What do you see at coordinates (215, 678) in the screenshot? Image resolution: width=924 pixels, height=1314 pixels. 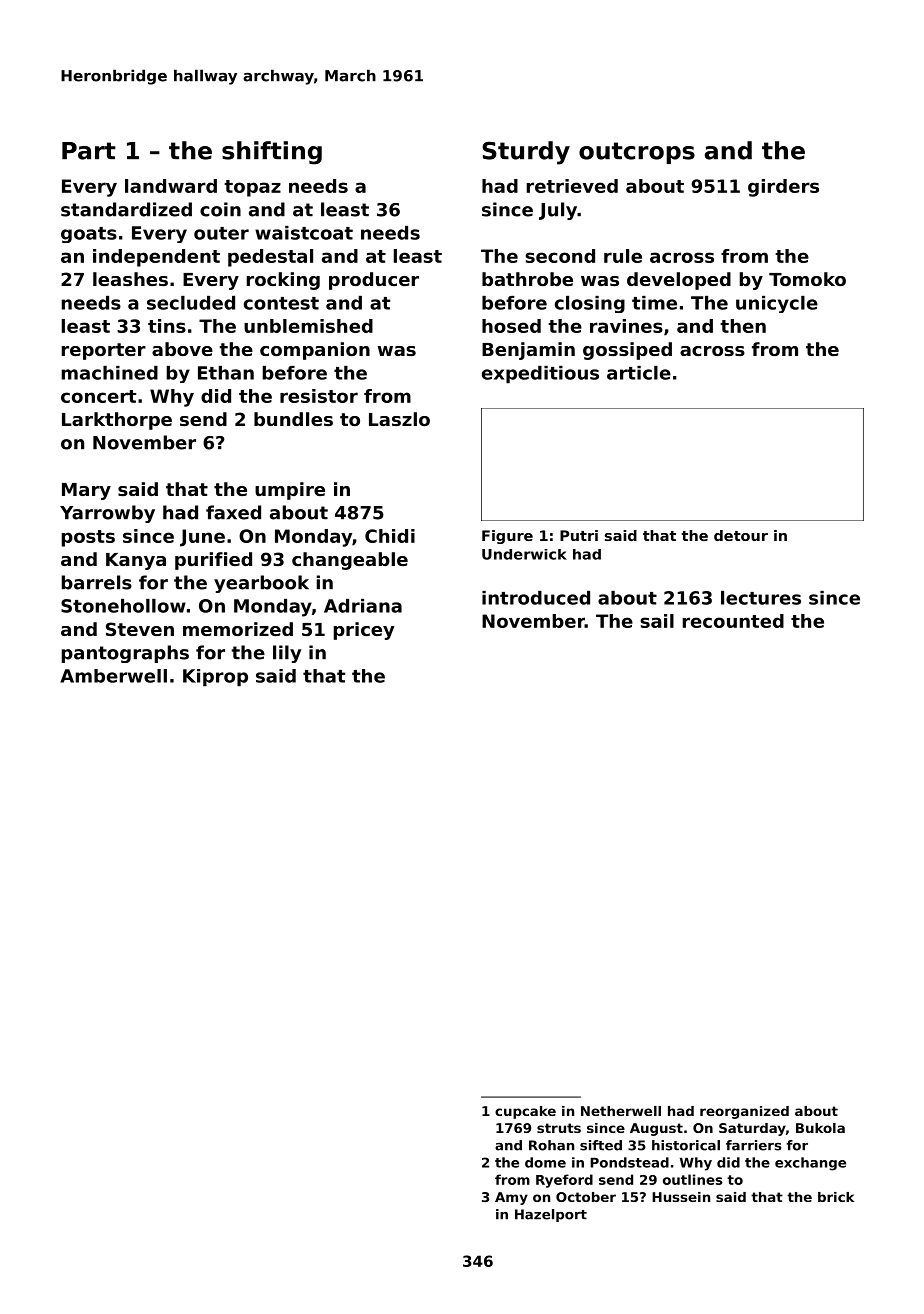 I see `Kiprop` at bounding box center [215, 678].
